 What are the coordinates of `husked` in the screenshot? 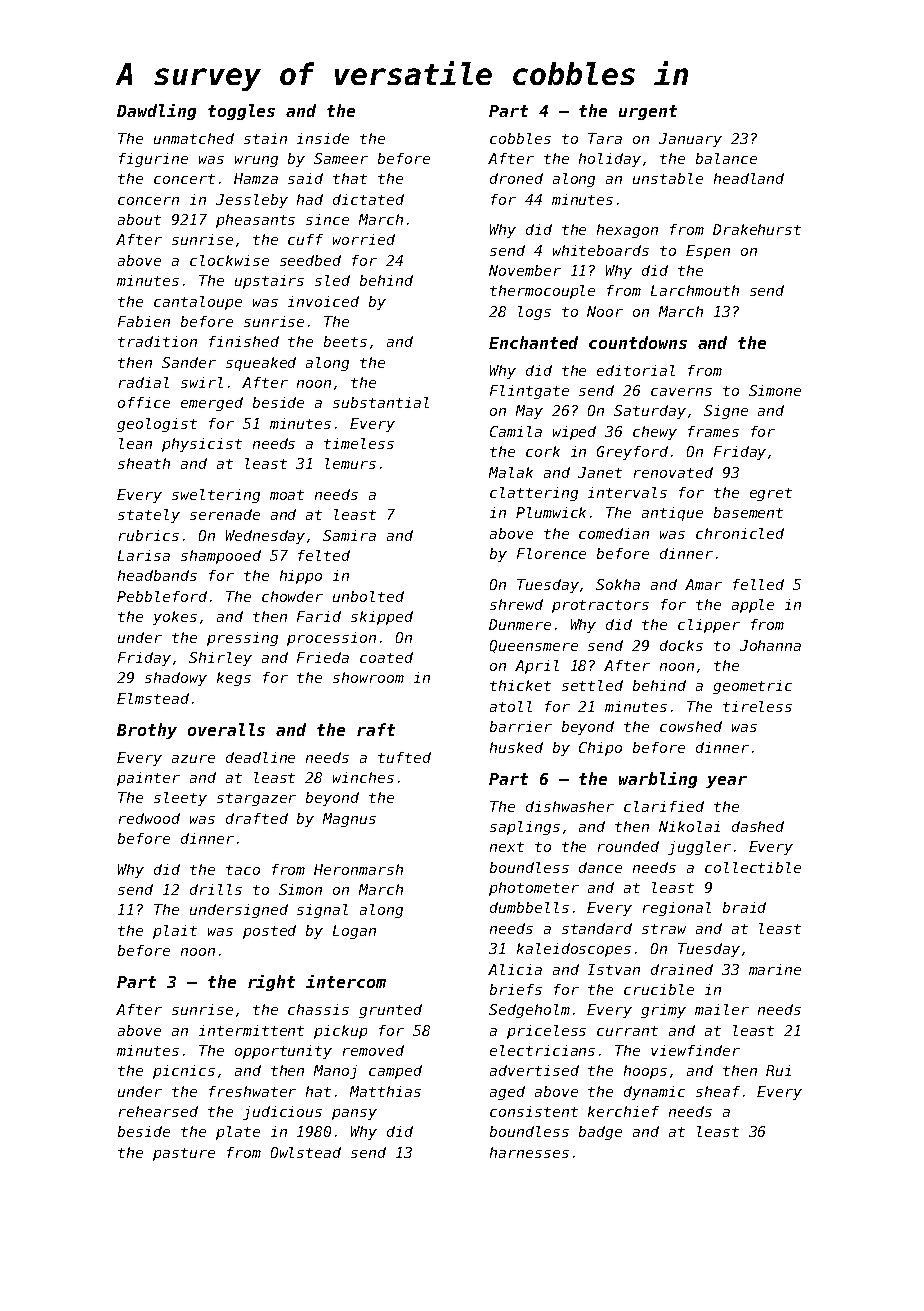 It's located at (516, 747).
